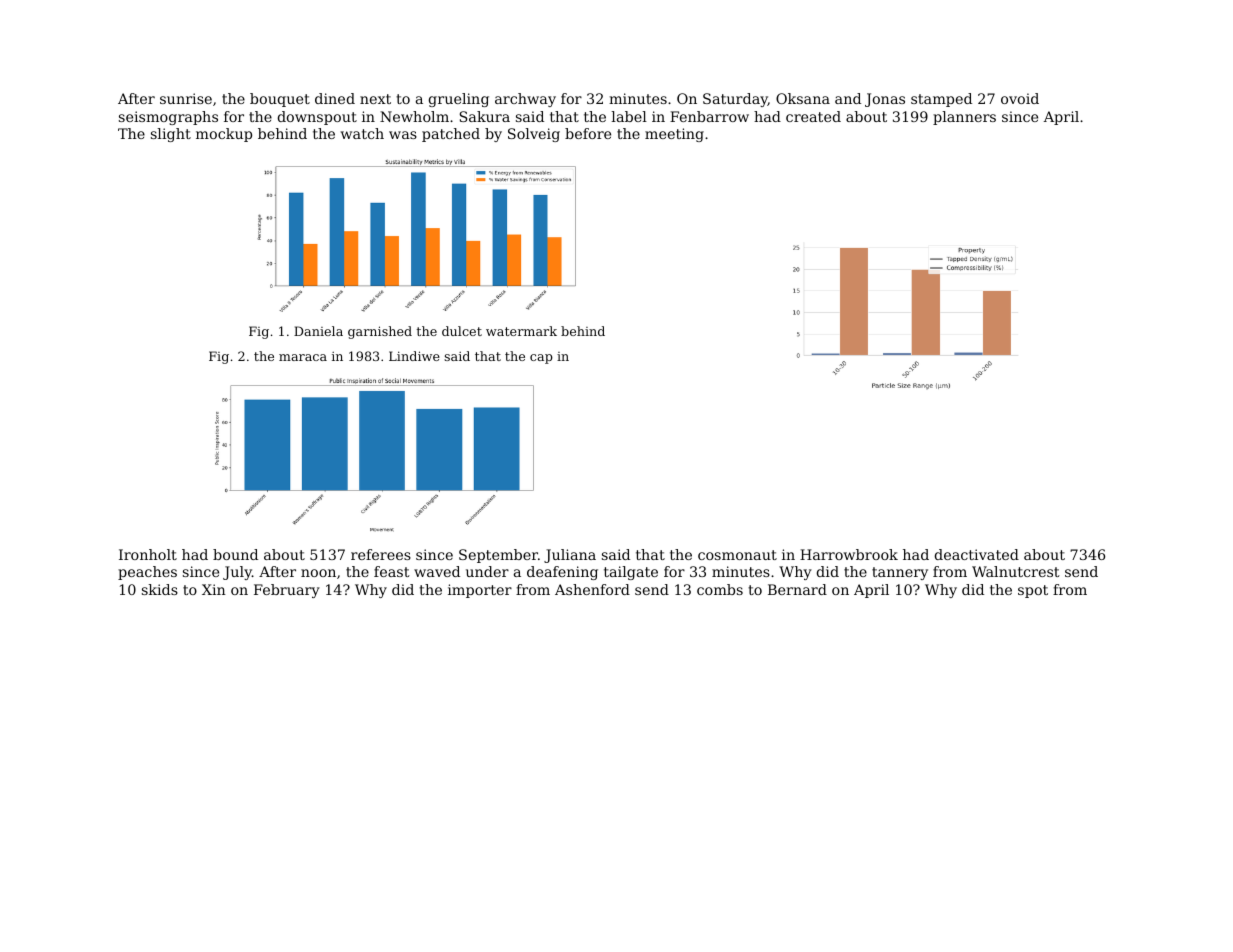  I want to click on maraca, so click(303, 357).
